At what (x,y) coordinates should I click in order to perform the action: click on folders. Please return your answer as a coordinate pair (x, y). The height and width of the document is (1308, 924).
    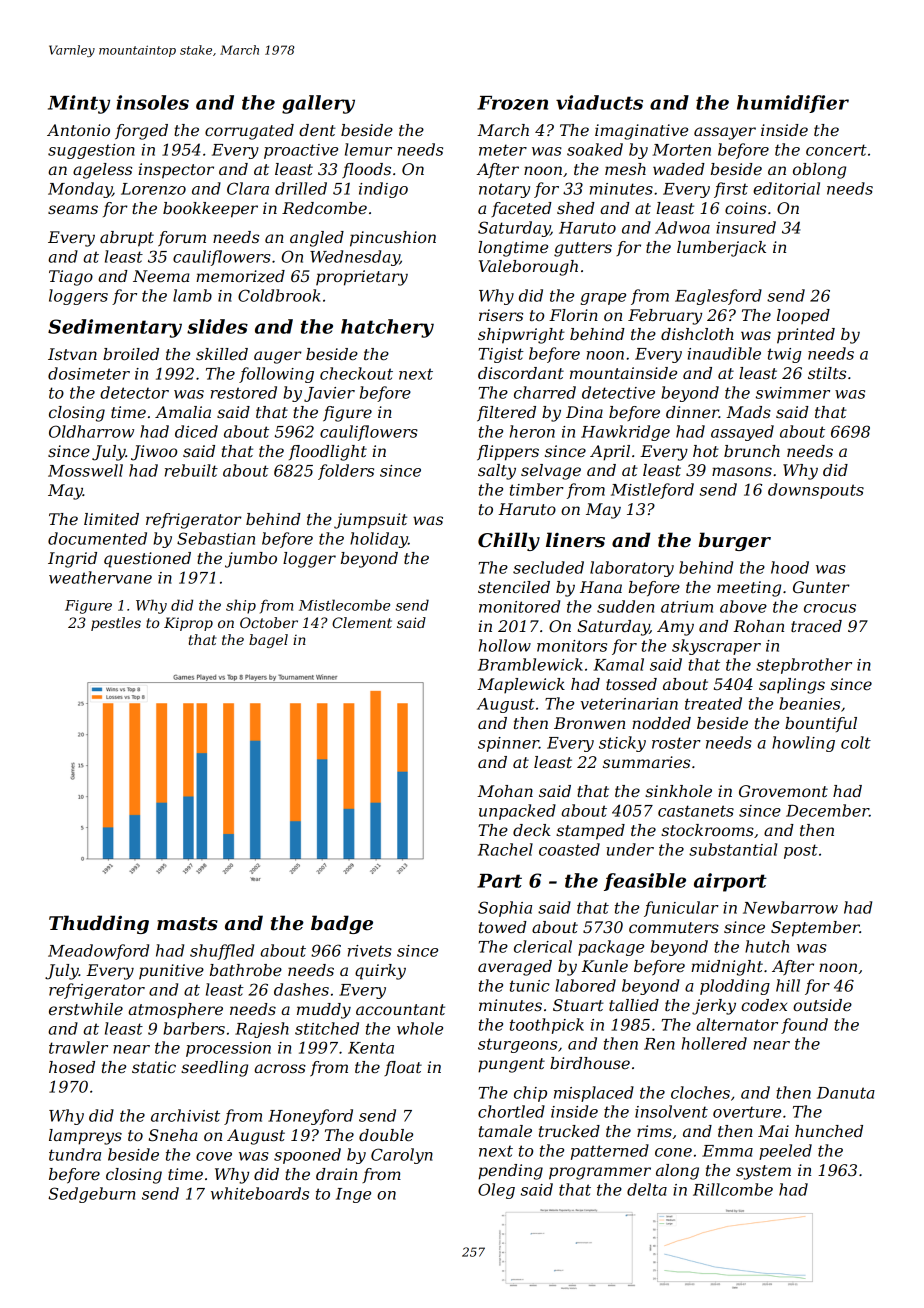
    Looking at the image, I should click on (346, 472).
